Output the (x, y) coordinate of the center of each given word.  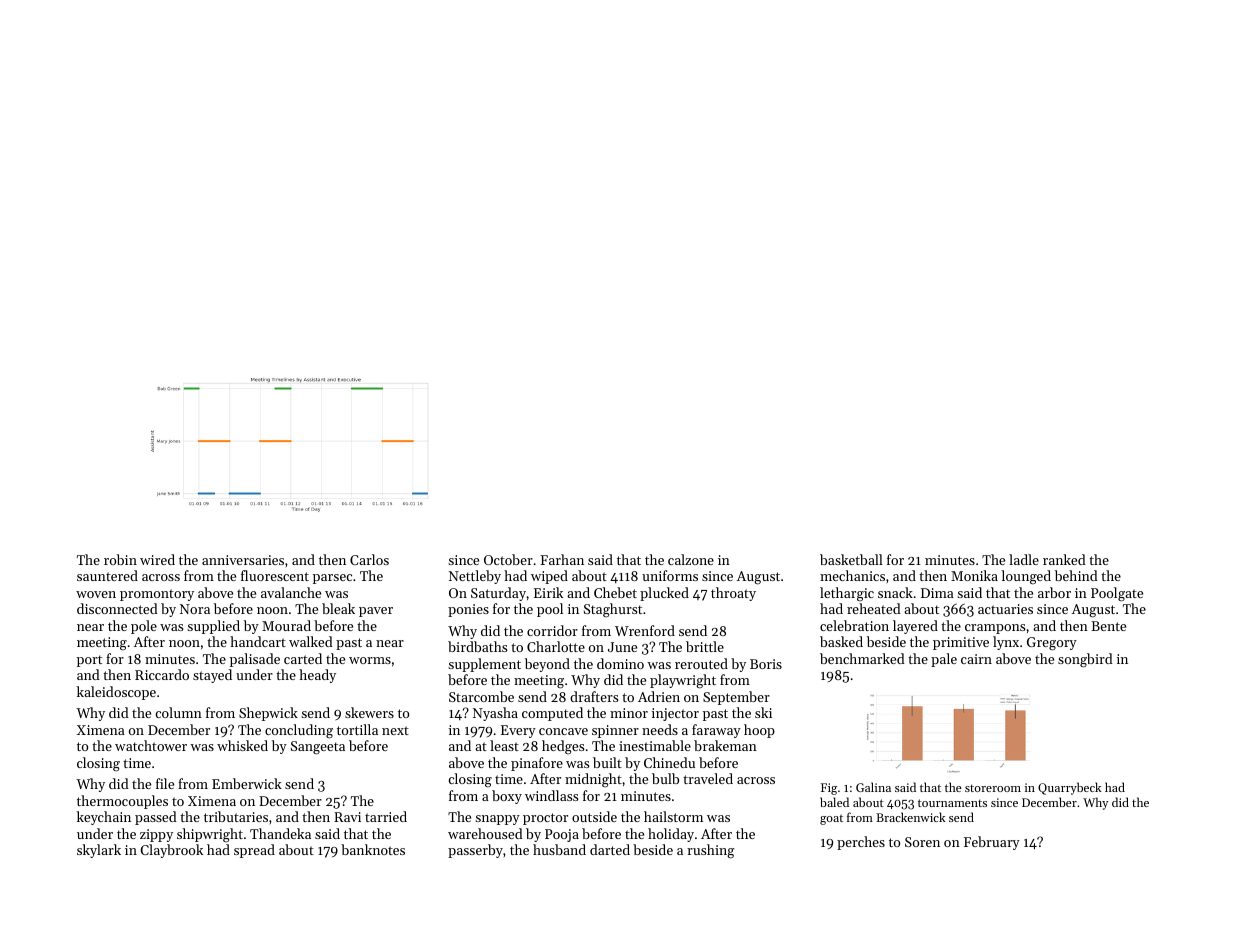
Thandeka (280, 833)
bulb (665, 778)
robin (120, 559)
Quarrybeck (1070, 788)
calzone (691, 559)
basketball (851, 559)
